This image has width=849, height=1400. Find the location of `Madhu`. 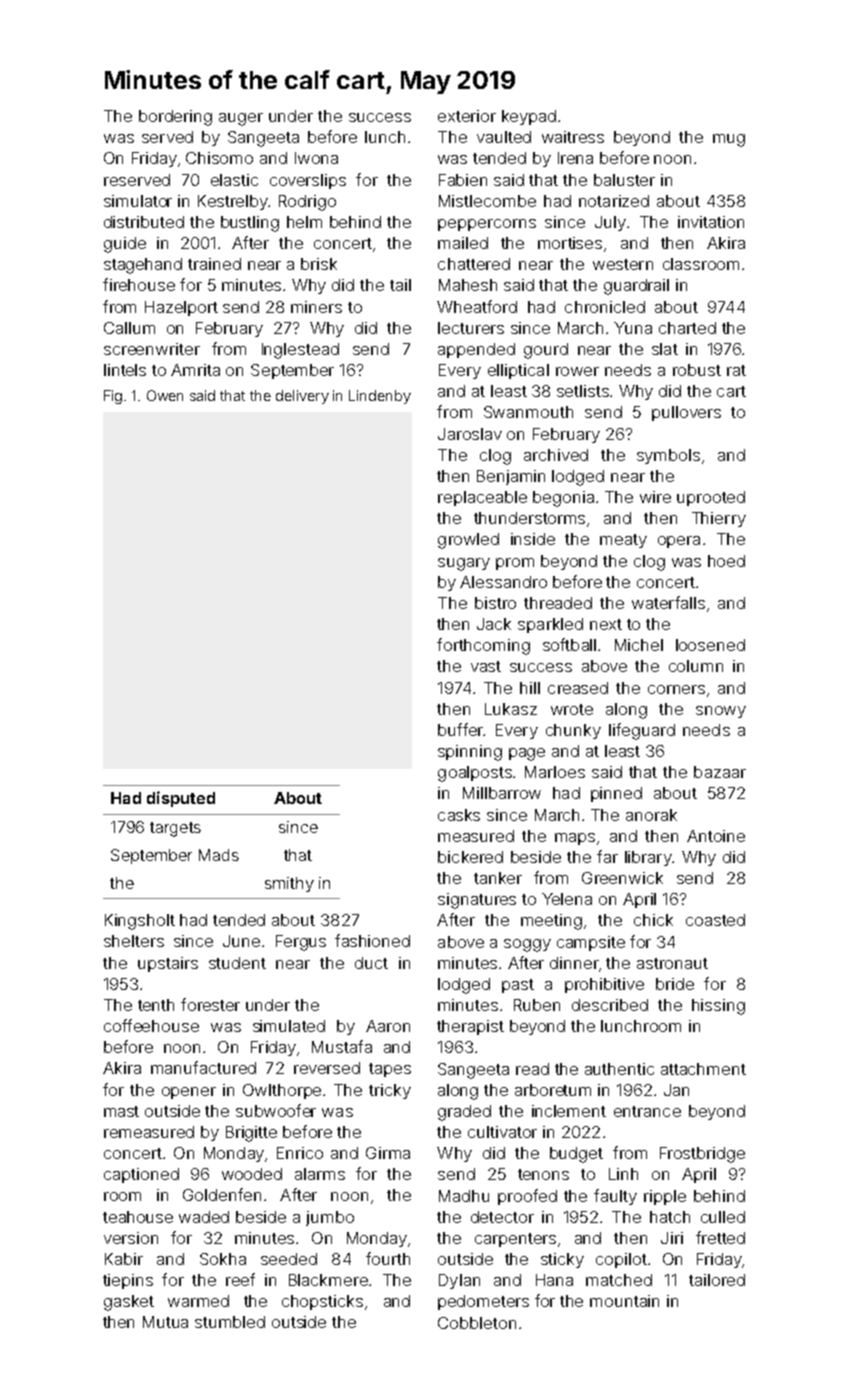

Madhu is located at coordinates (464, 1196).
